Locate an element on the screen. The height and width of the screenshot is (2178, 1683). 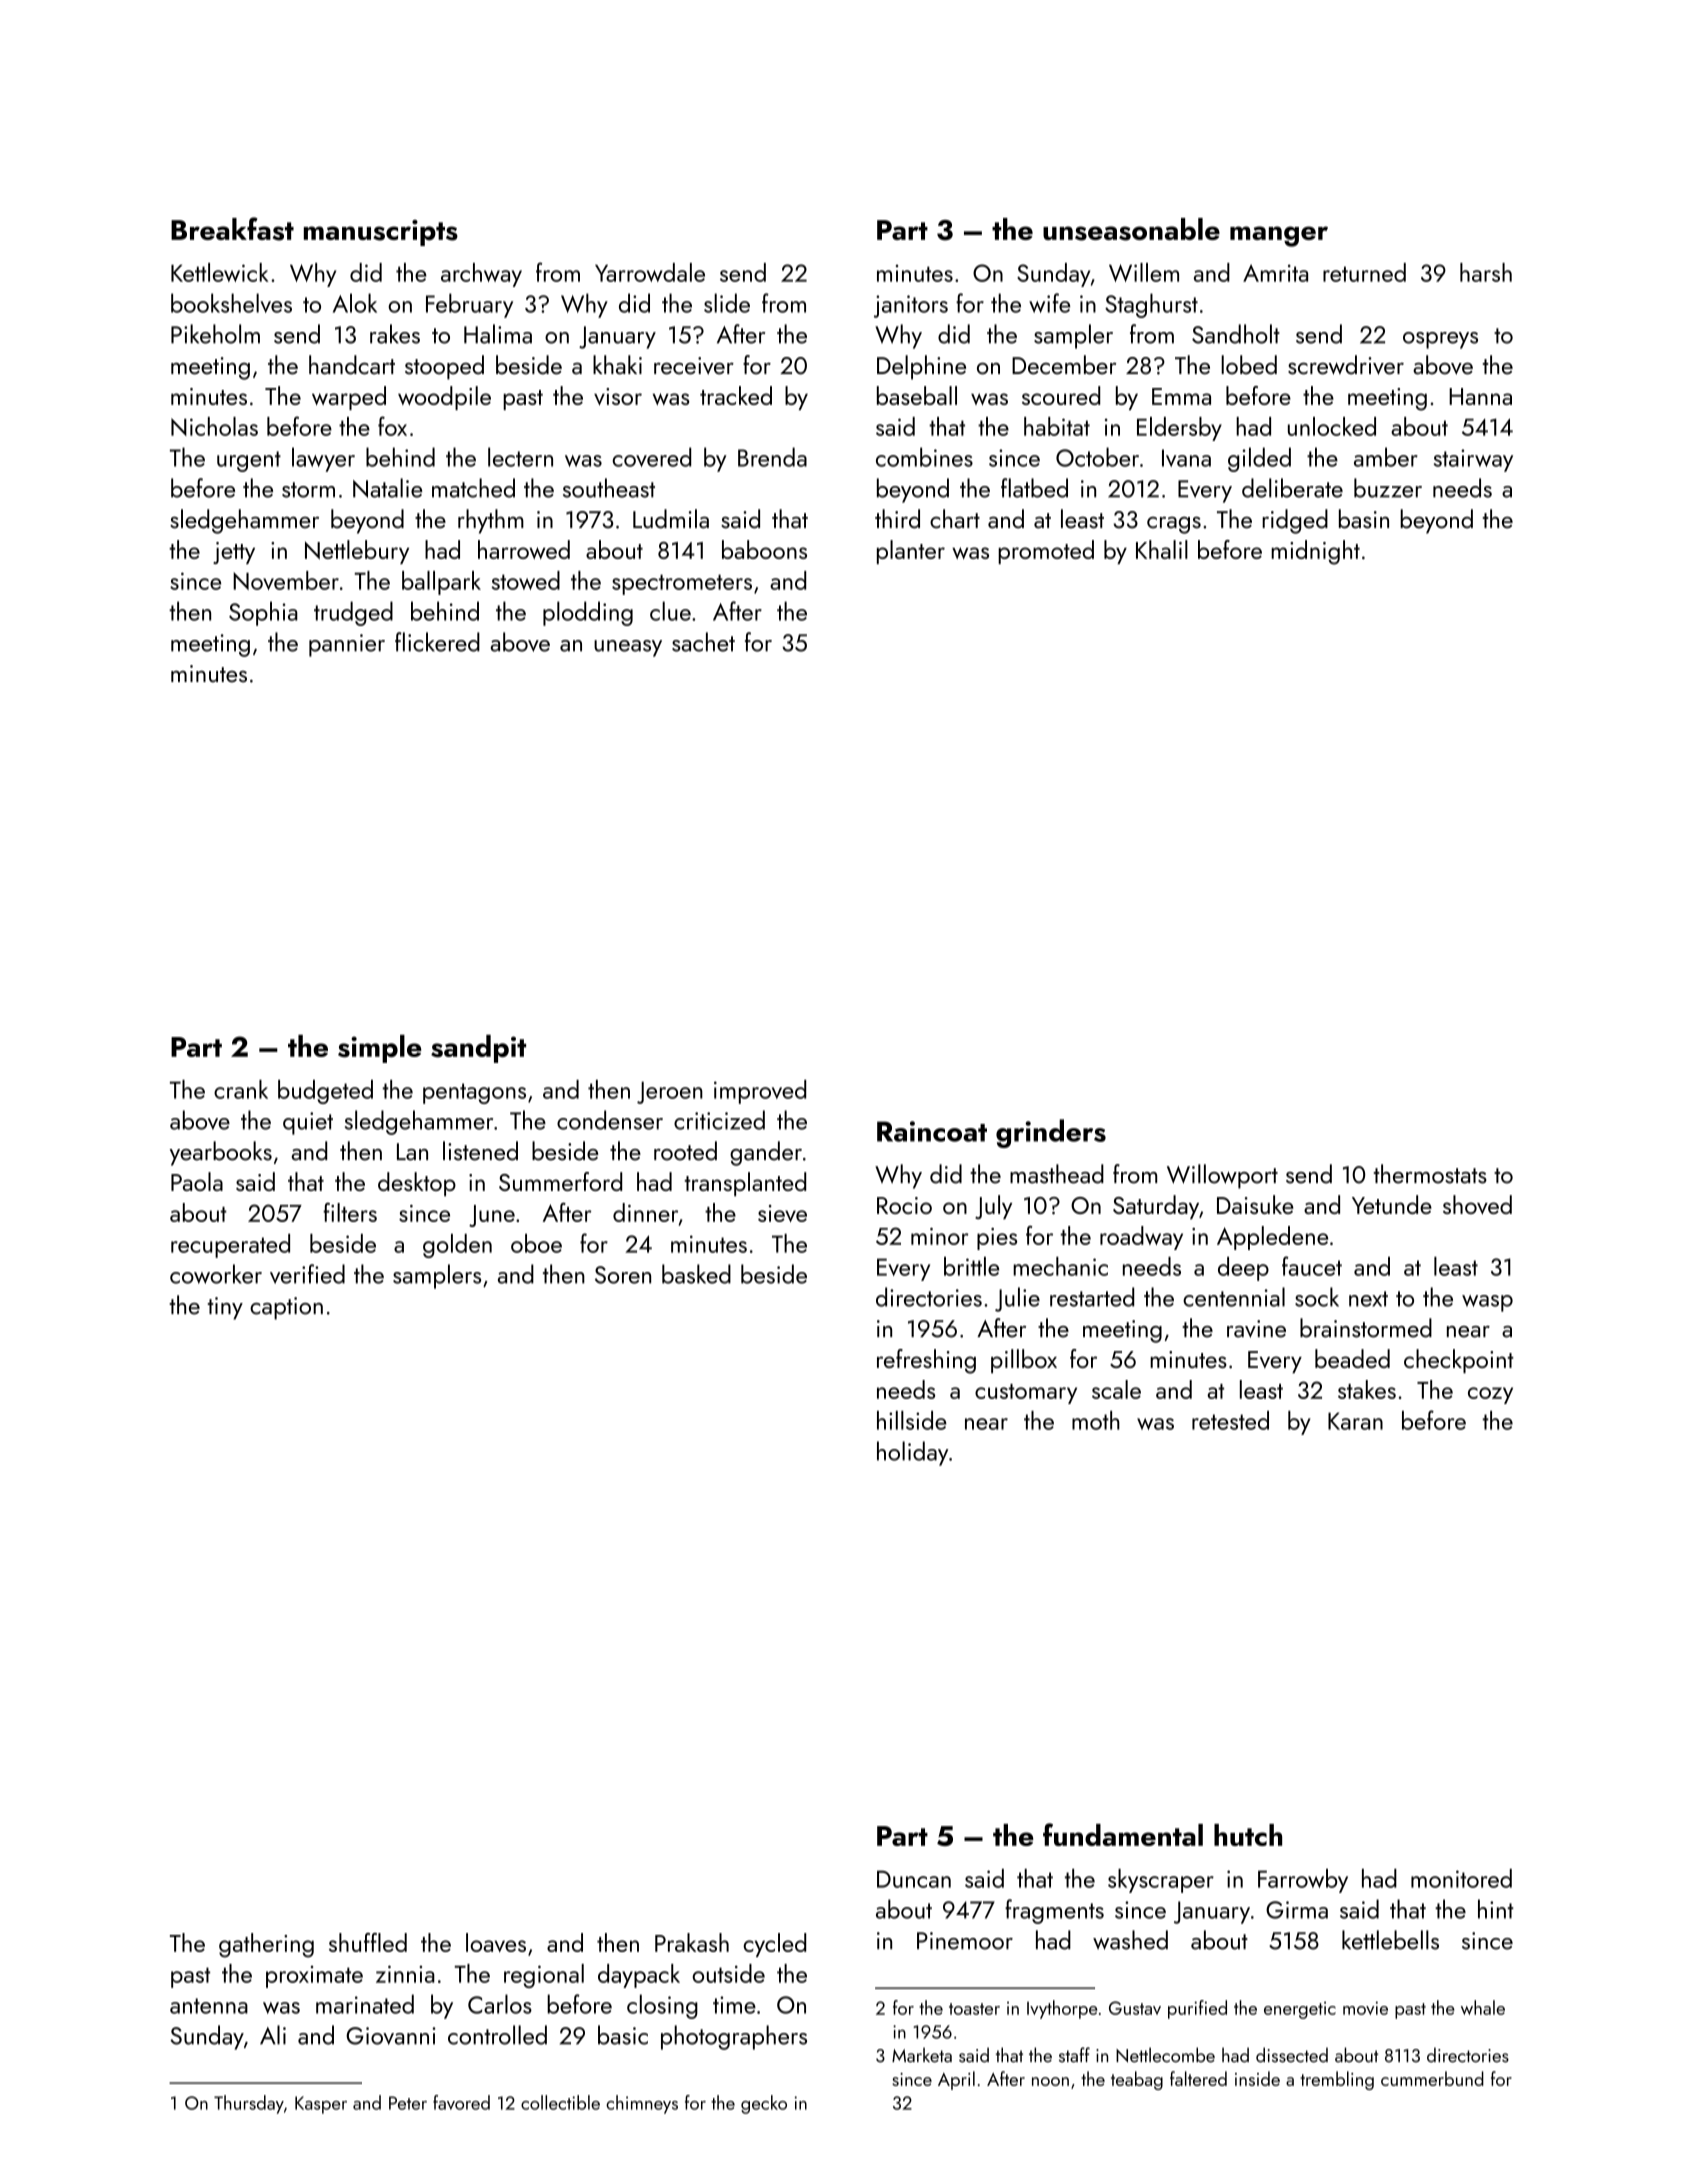
sachet is located at coordinates (703, 642).
